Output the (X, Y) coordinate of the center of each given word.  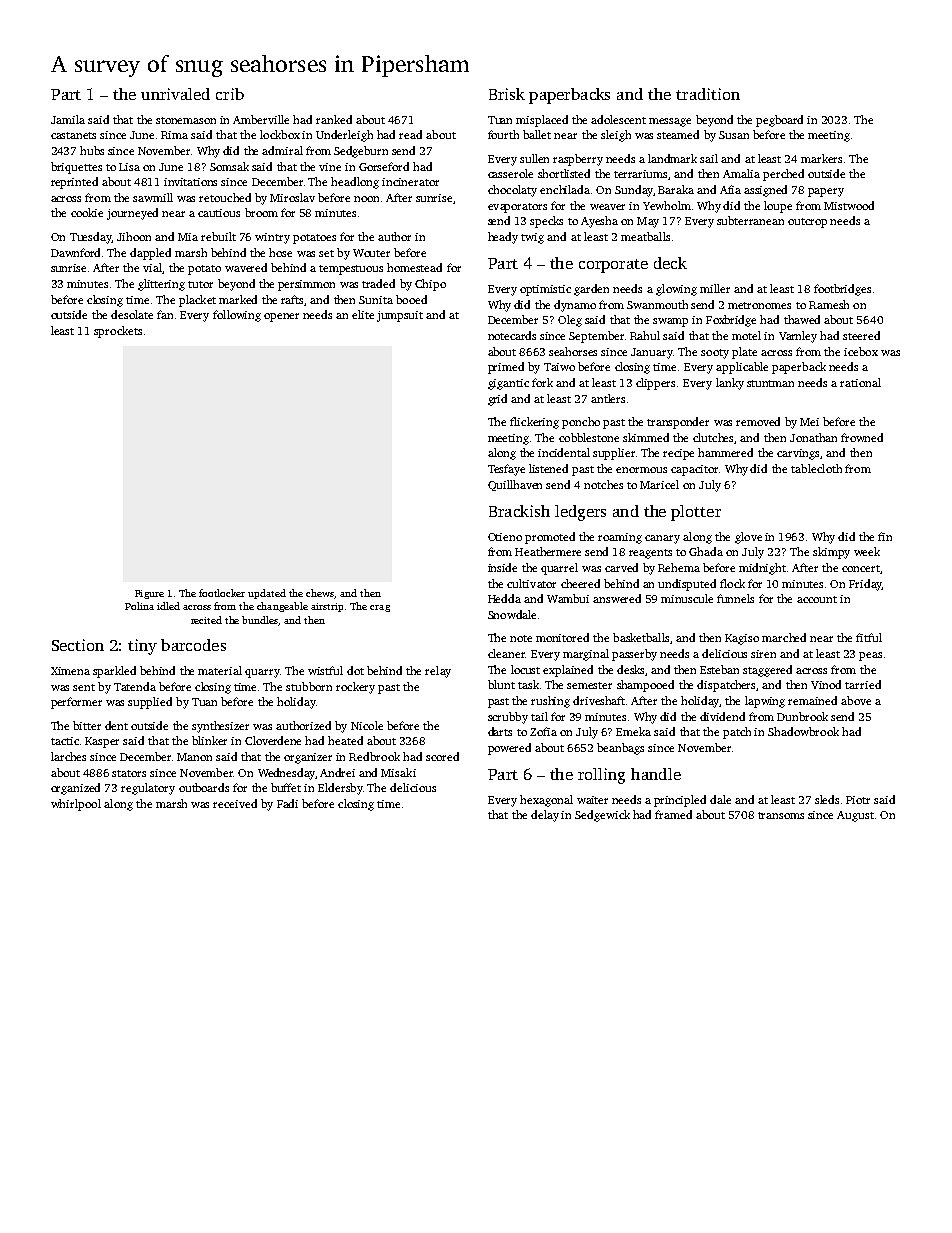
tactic (65, 741)
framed (673, 814)
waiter (592, 800)
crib (230, 94)
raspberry (578, 160)
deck (670, 263)
